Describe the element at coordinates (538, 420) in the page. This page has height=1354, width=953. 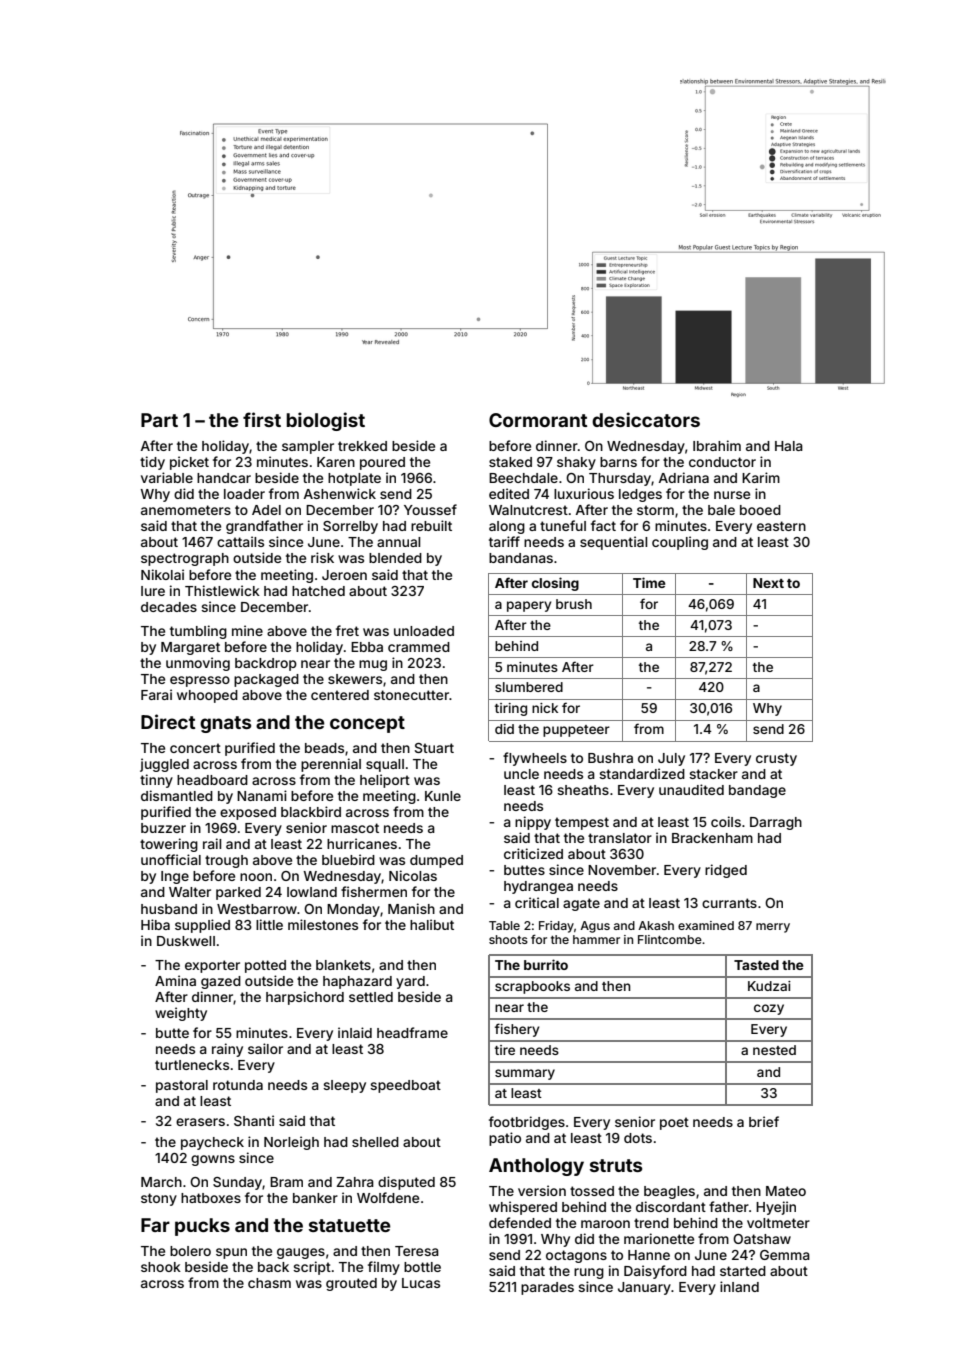
I see `Cormorant` at that location.
